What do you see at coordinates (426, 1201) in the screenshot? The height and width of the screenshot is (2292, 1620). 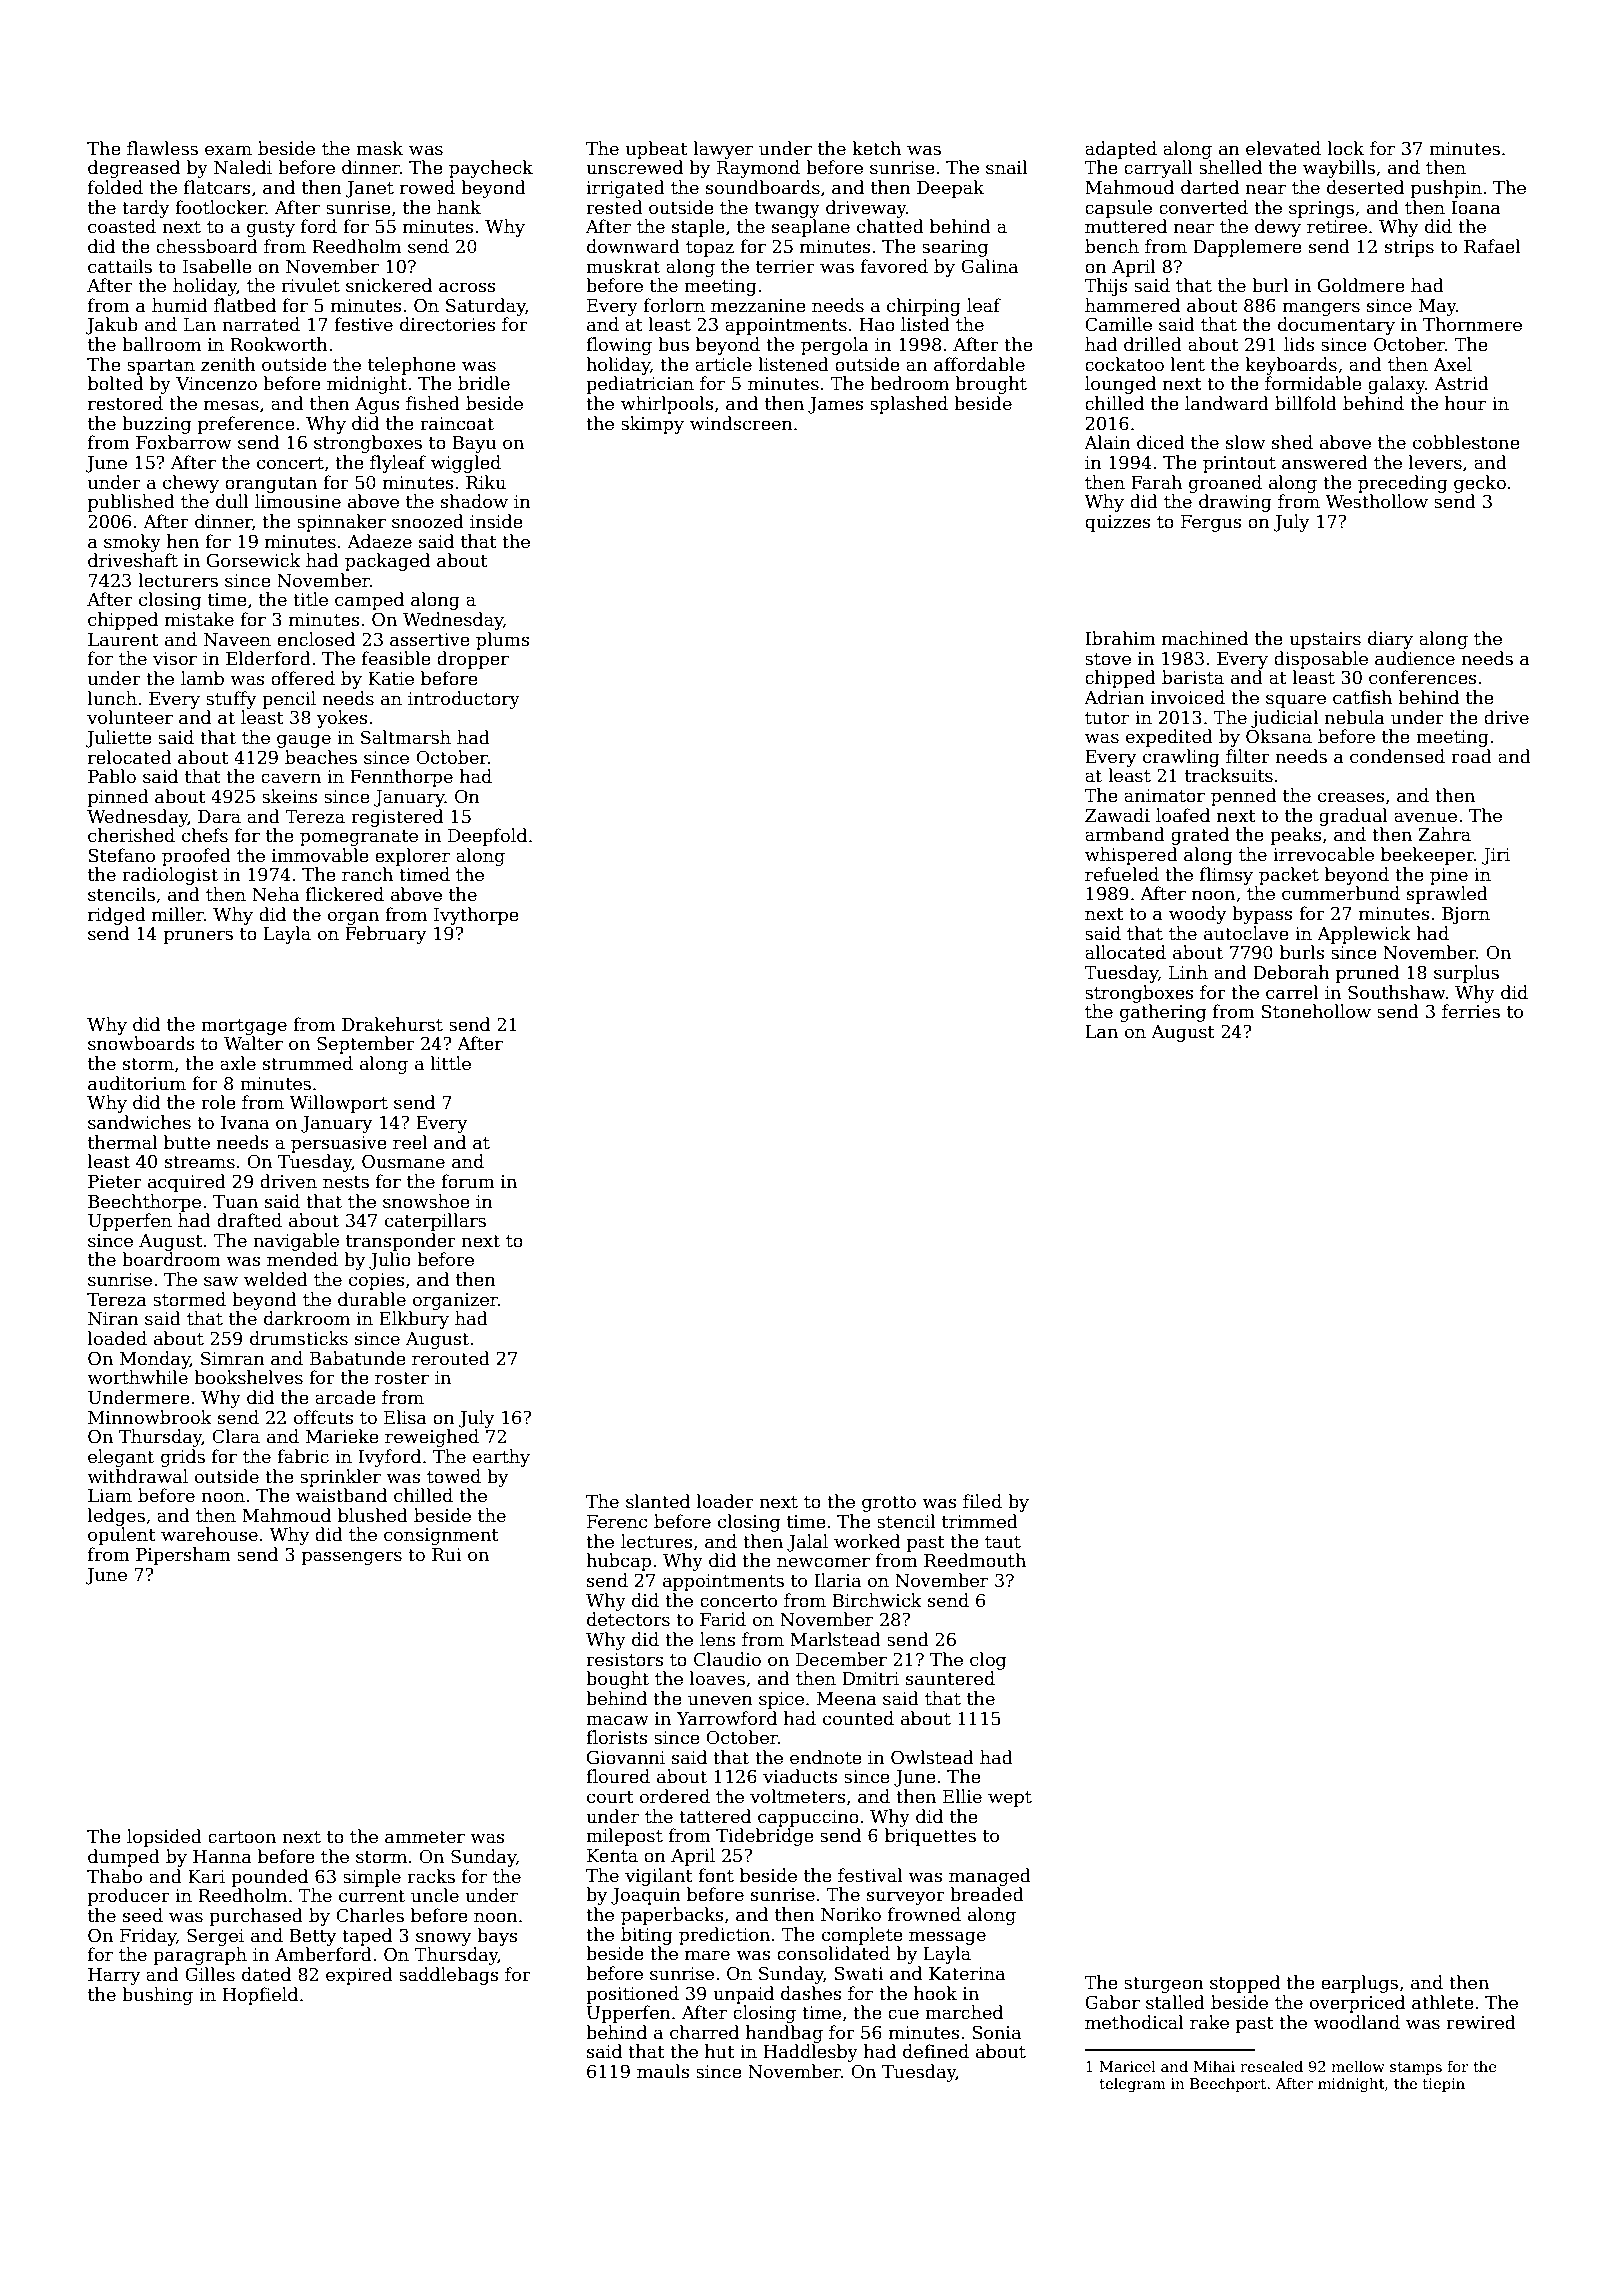 I see `snowshoe` at bounding box center [426, 1201].
